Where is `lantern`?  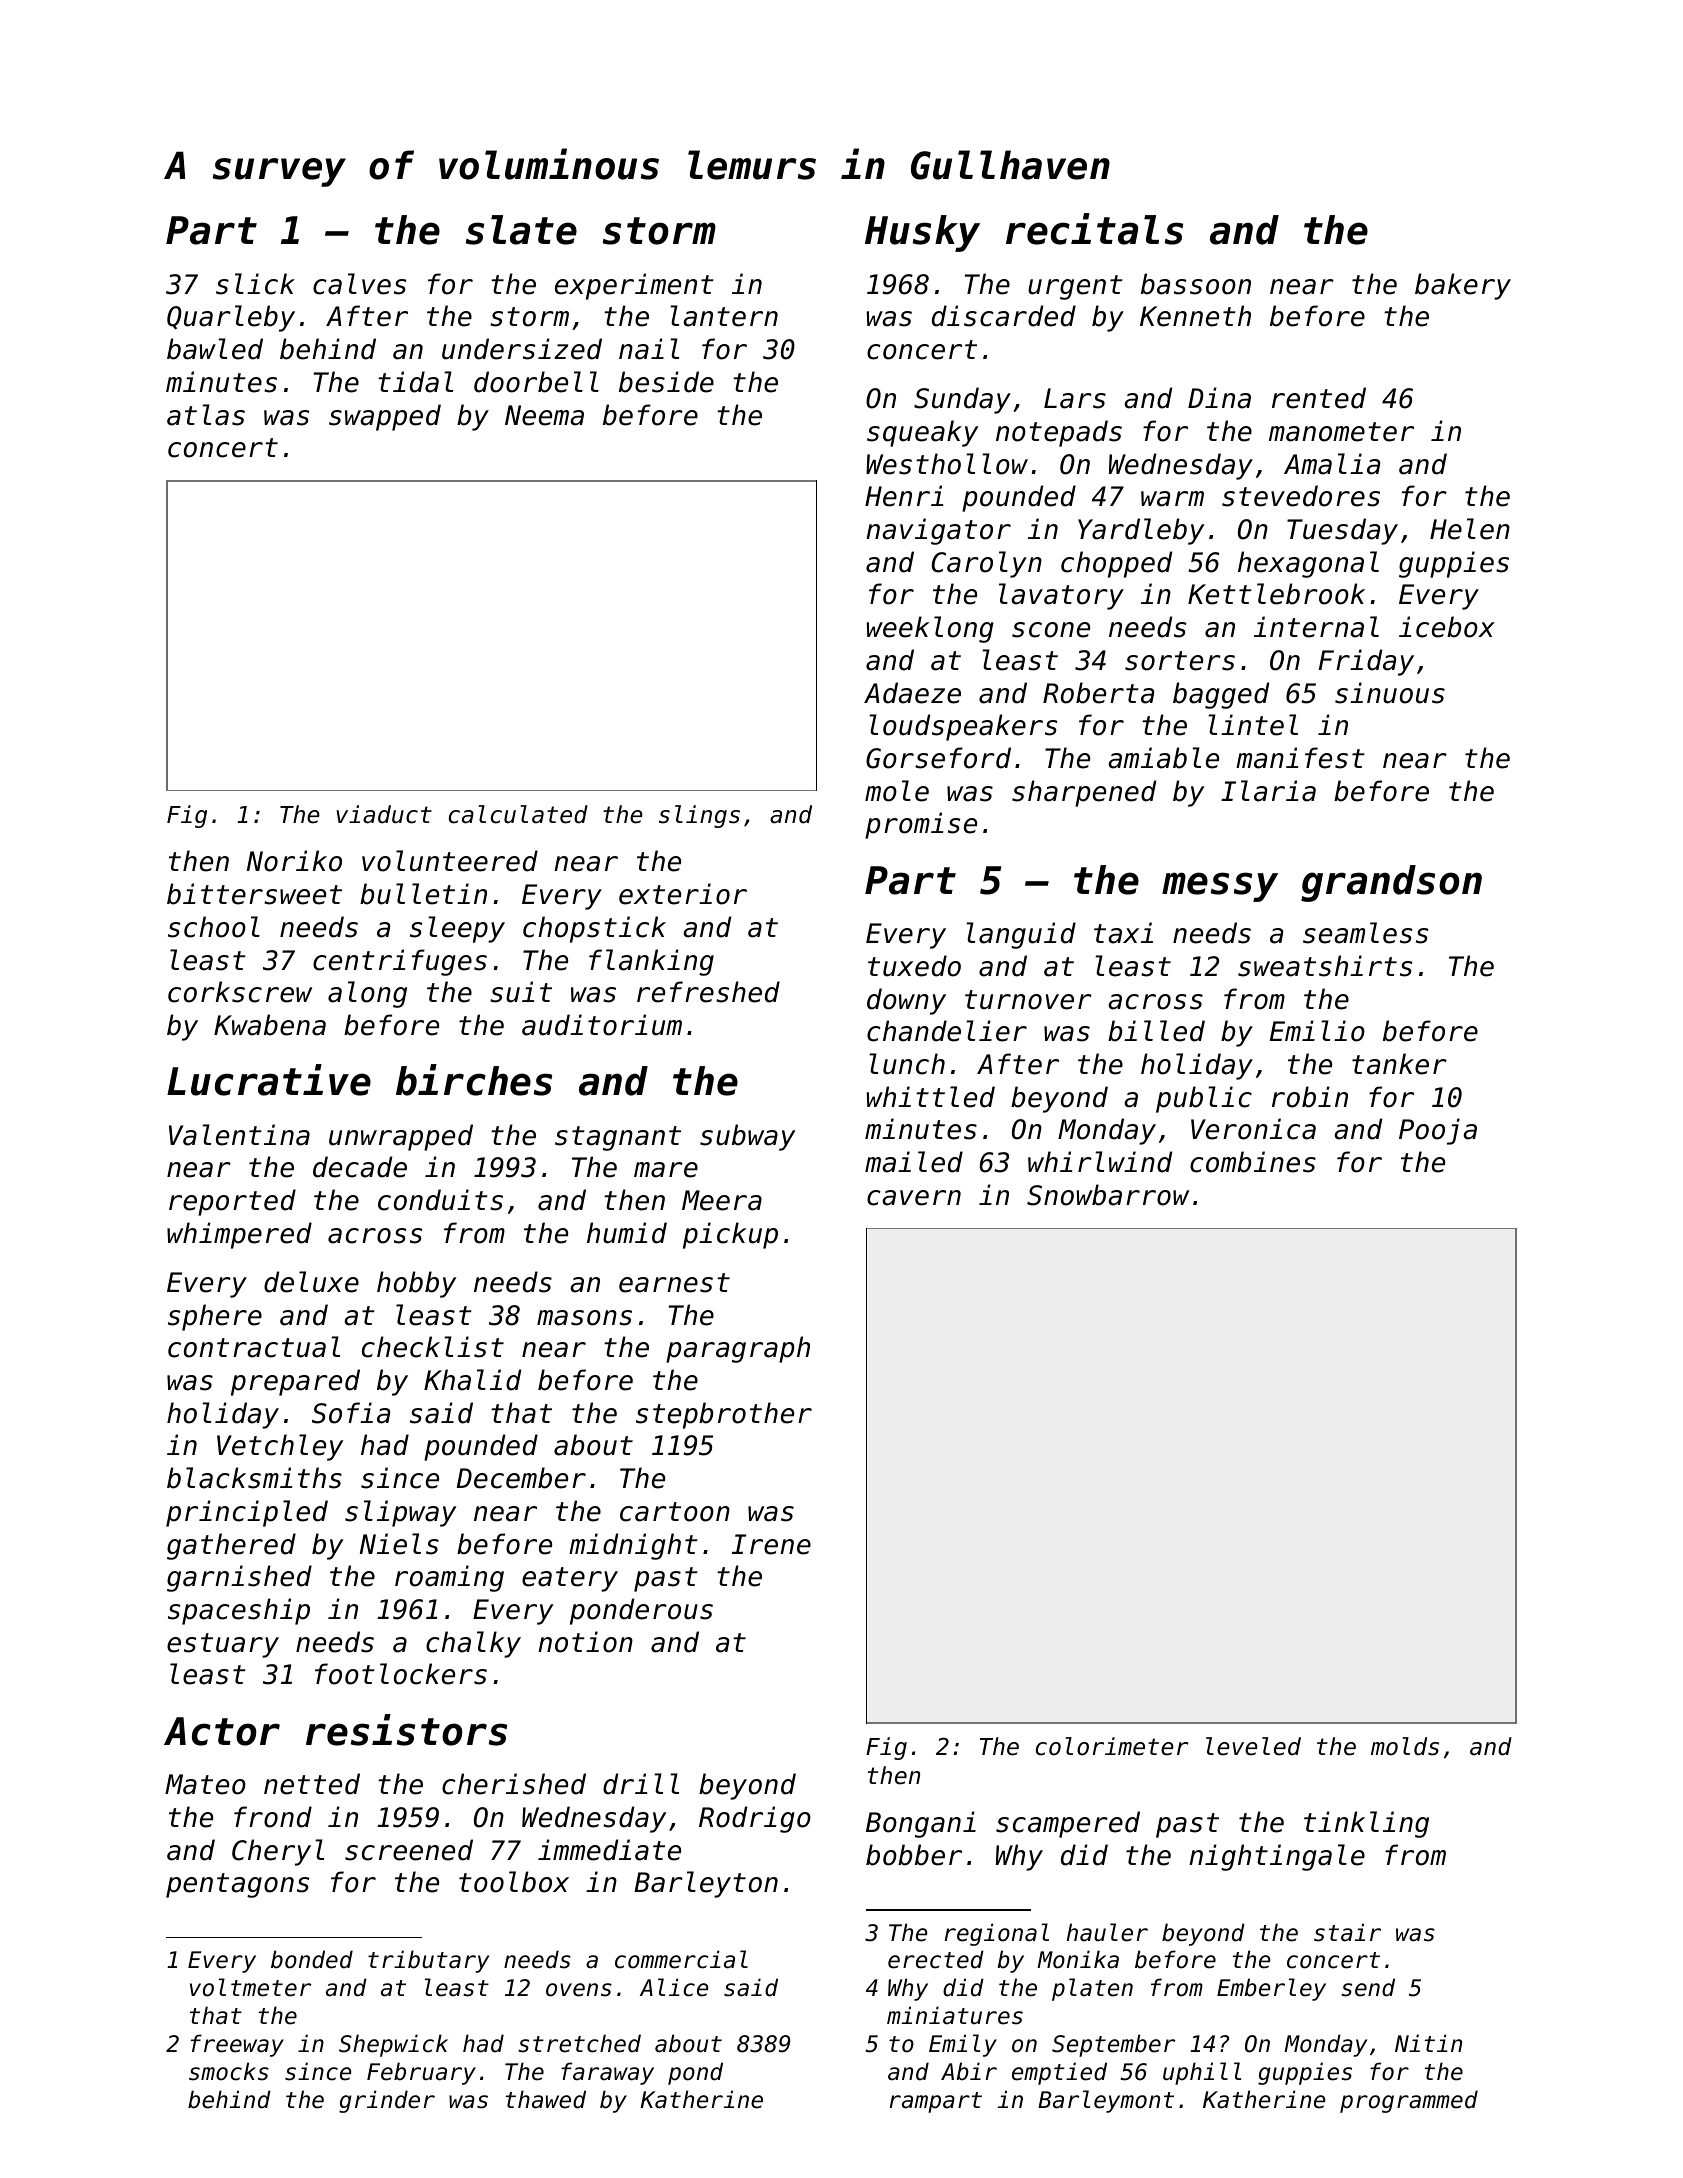
lantern is located at coordinates (724, 316).
